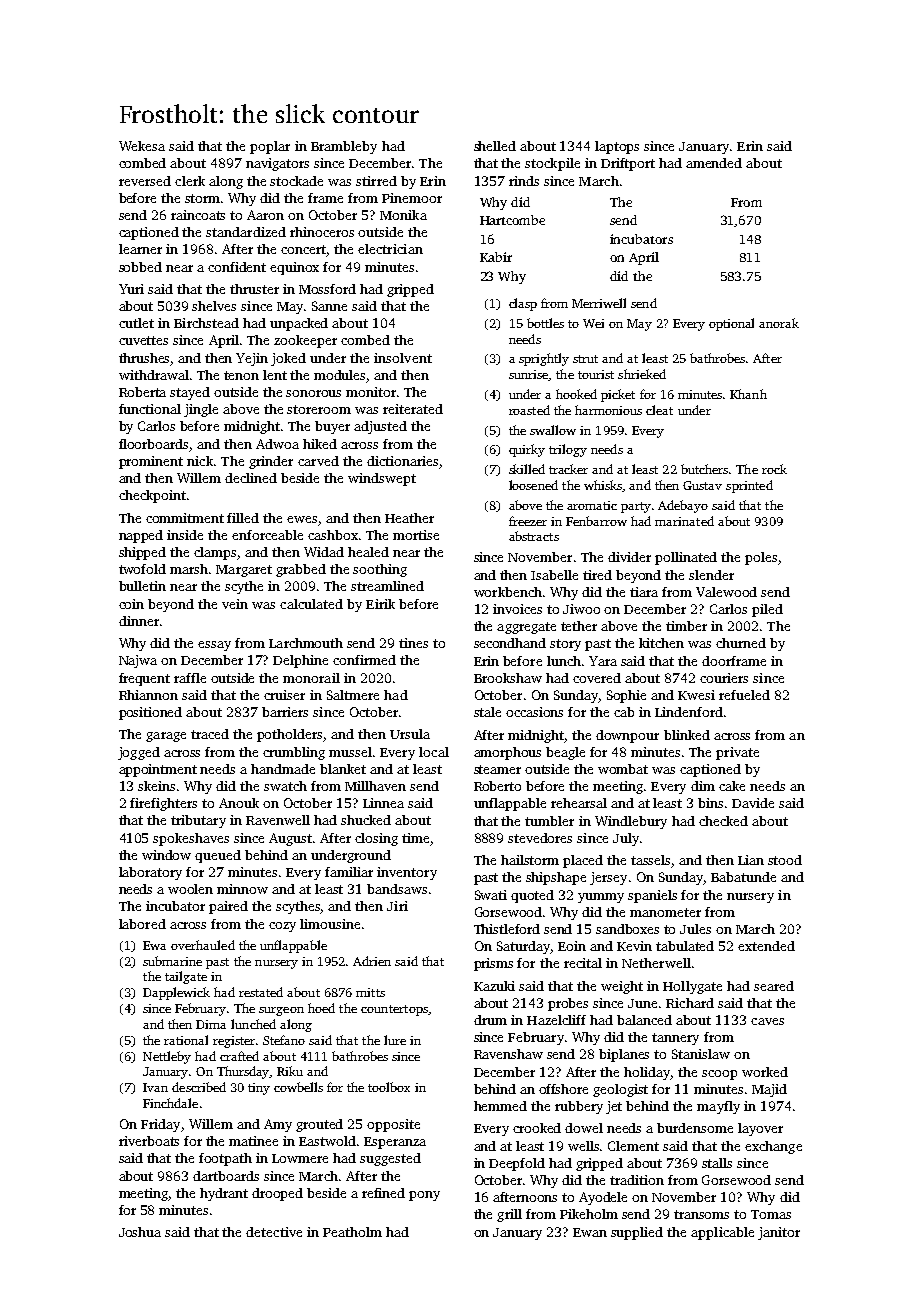 Image resolution: width=924 pixels, height=1308 pixels. I want to click on amended, so click(714, 163).
